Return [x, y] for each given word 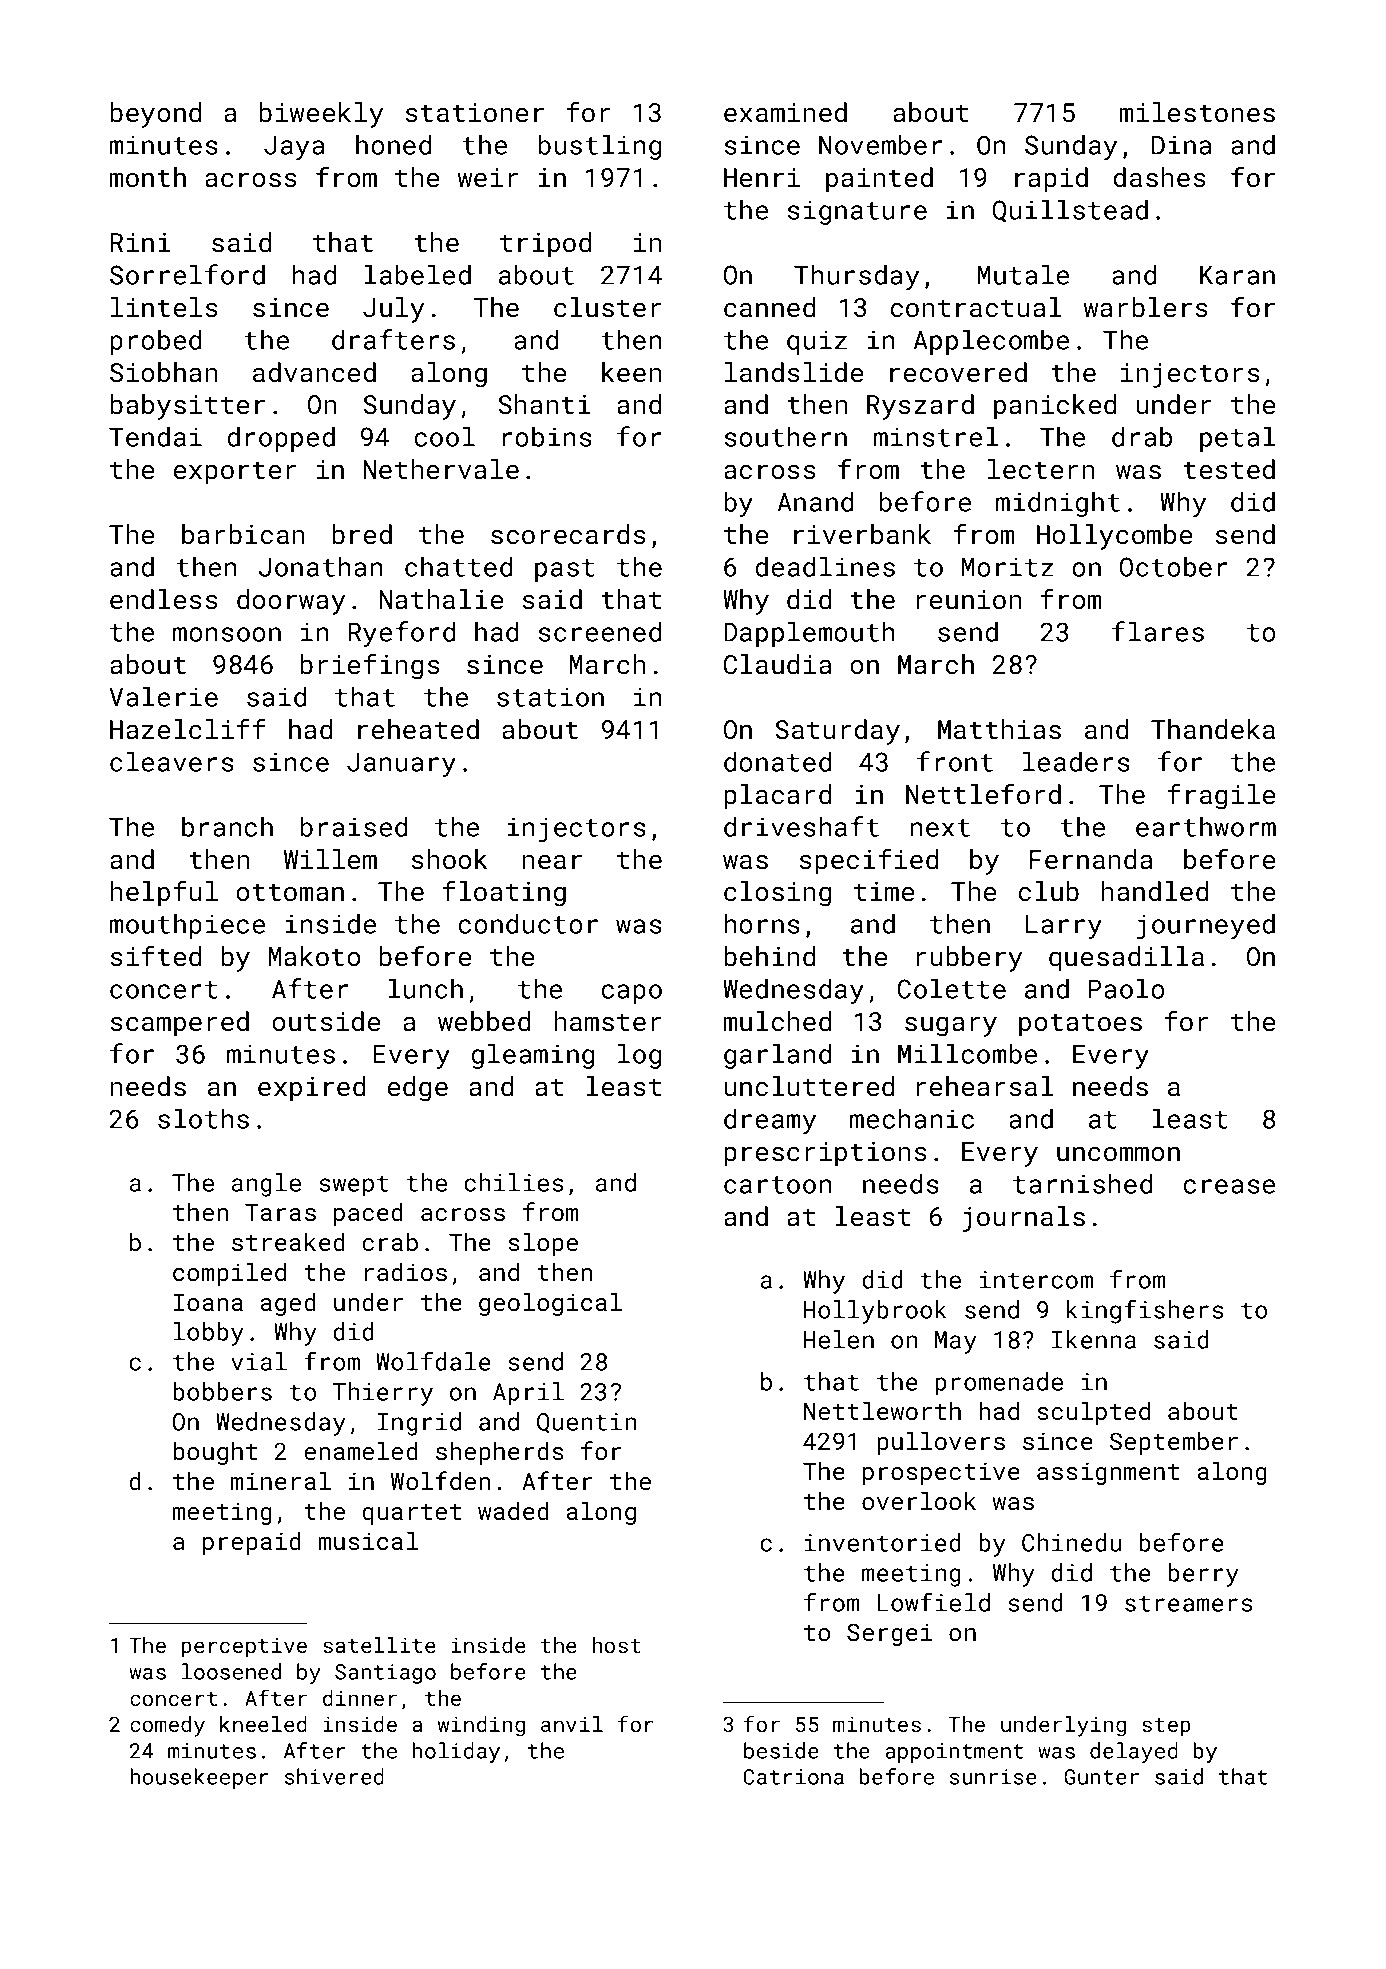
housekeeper [199, 1778]
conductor [528, 923]
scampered [180, 1024]
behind [770, 956]
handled [1154, 891]
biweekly [321, 115]
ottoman [290, 892]
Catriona [793, 1777]
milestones [1197, 112]
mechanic [912, 1118]
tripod [545, 245]
